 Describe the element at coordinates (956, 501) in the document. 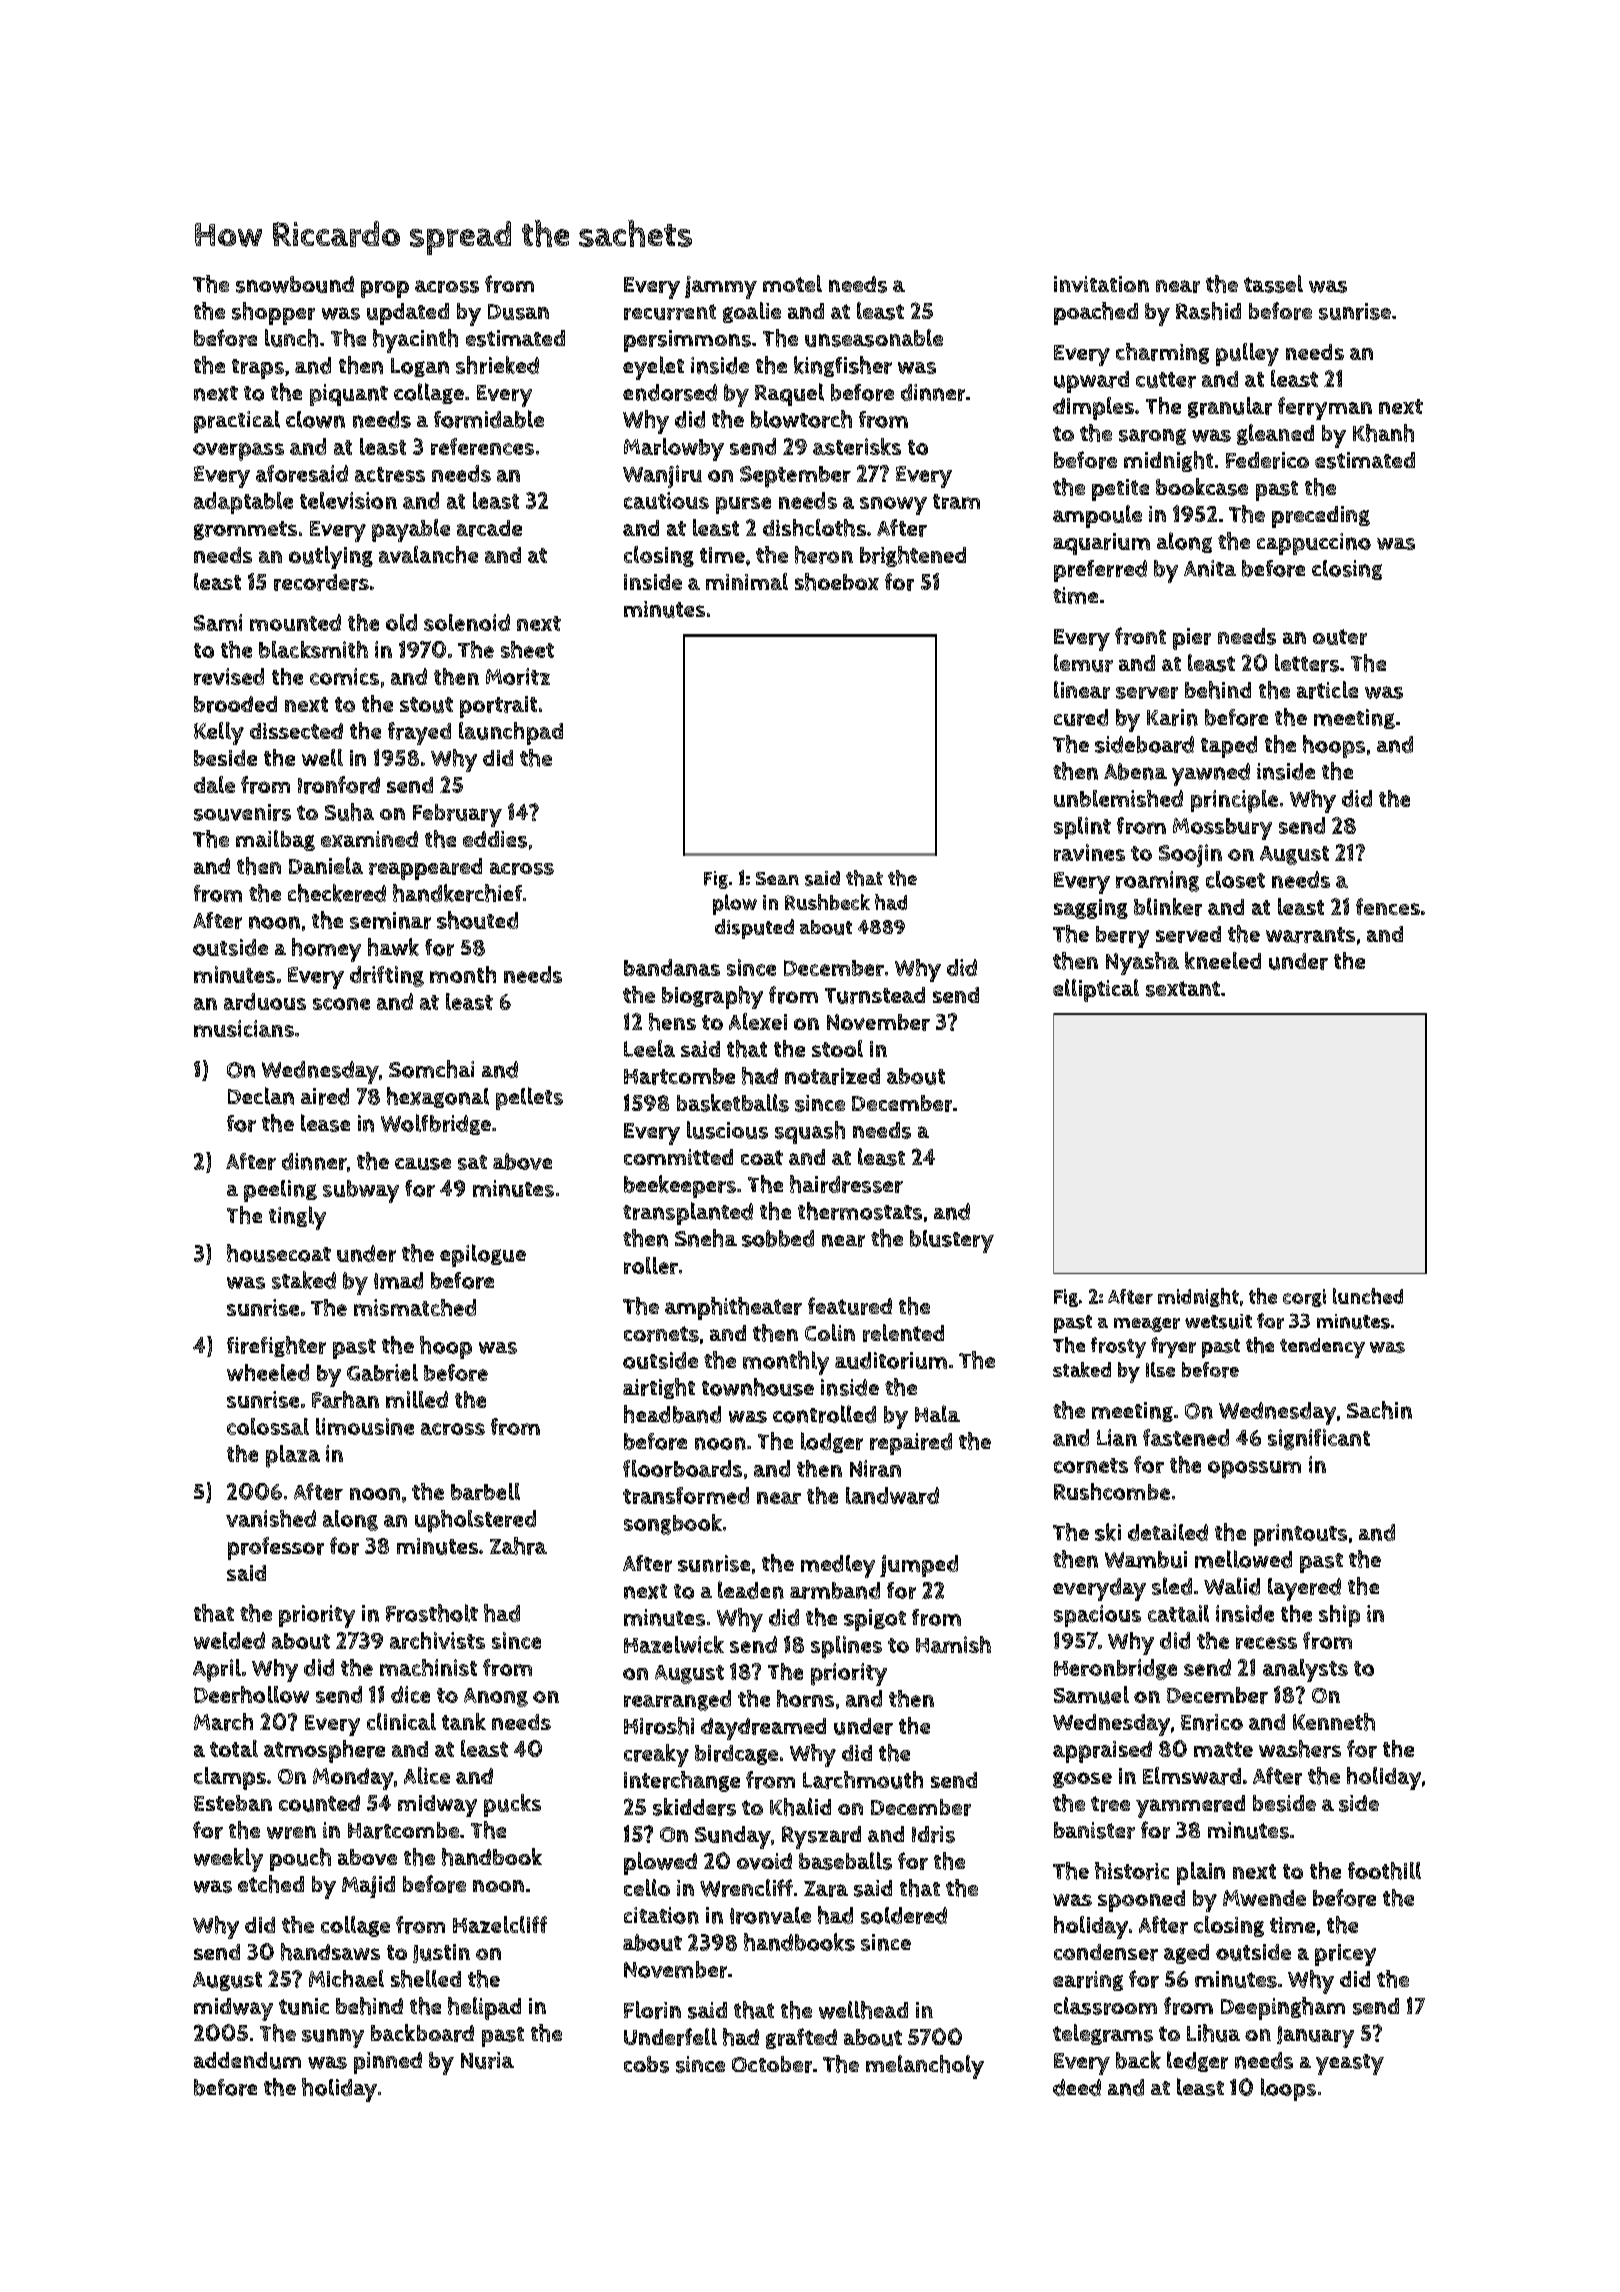

I see `tram` at that location.
